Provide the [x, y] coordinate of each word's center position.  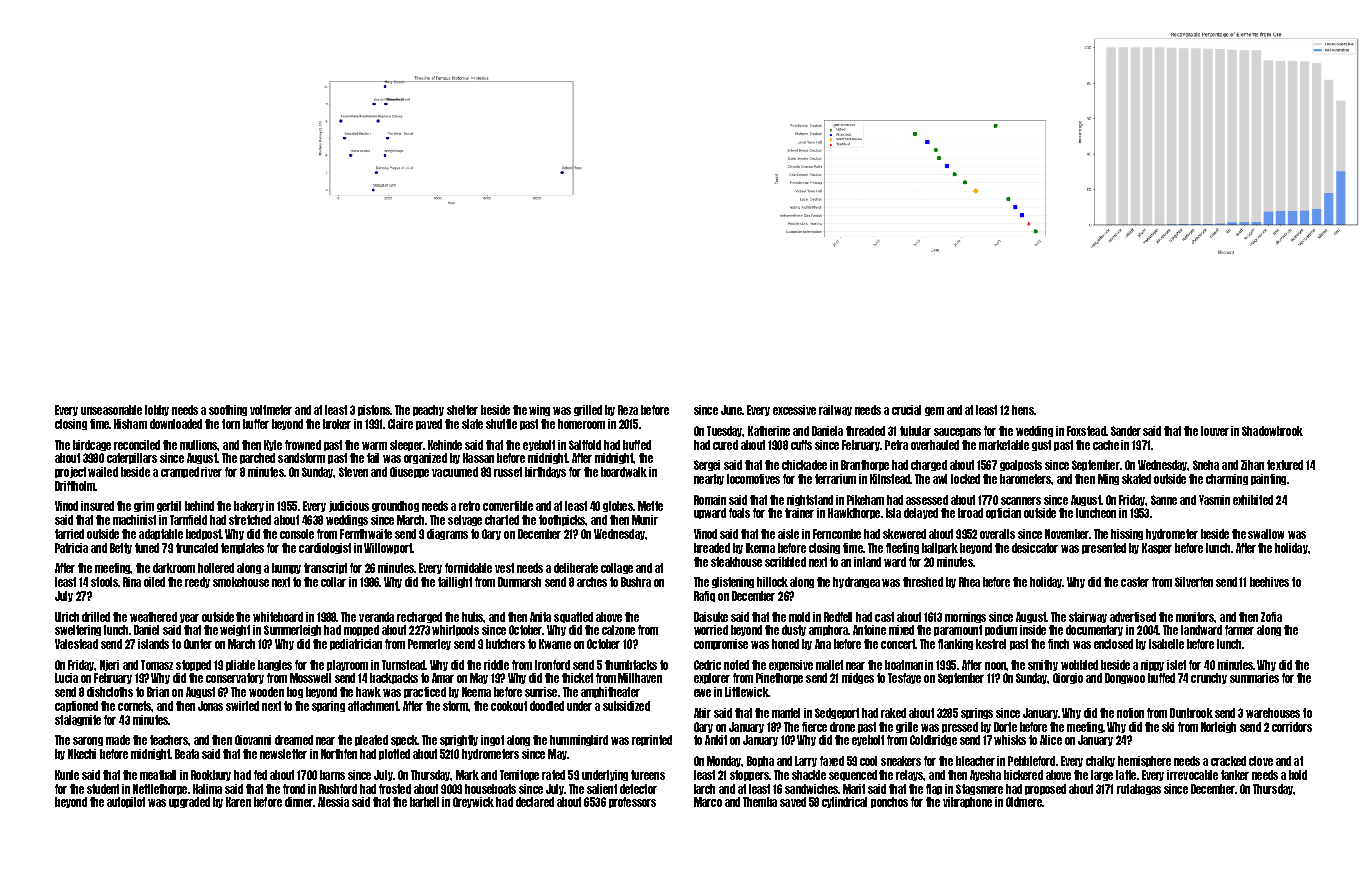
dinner [299, 802]
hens [1023, 410]
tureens [648, 775]
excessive [794, 410]
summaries [1254, 678]
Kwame [555, 644]
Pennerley [429, 644]
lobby [157, 410]
